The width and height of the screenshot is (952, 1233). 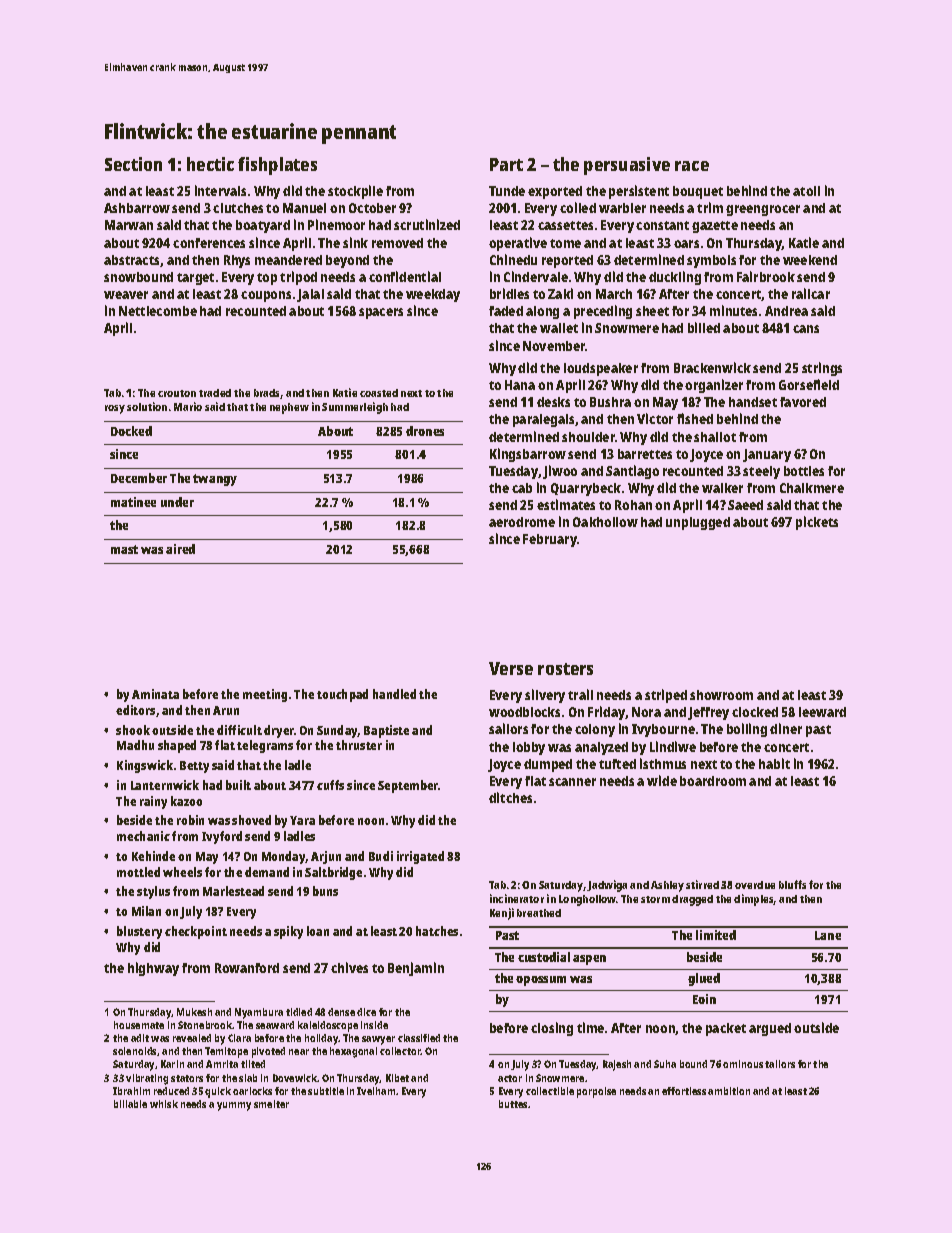 What do you see at coordinates (548, 765) in the screenshot?
I see `dumped` at bounding box center [548, 765].
